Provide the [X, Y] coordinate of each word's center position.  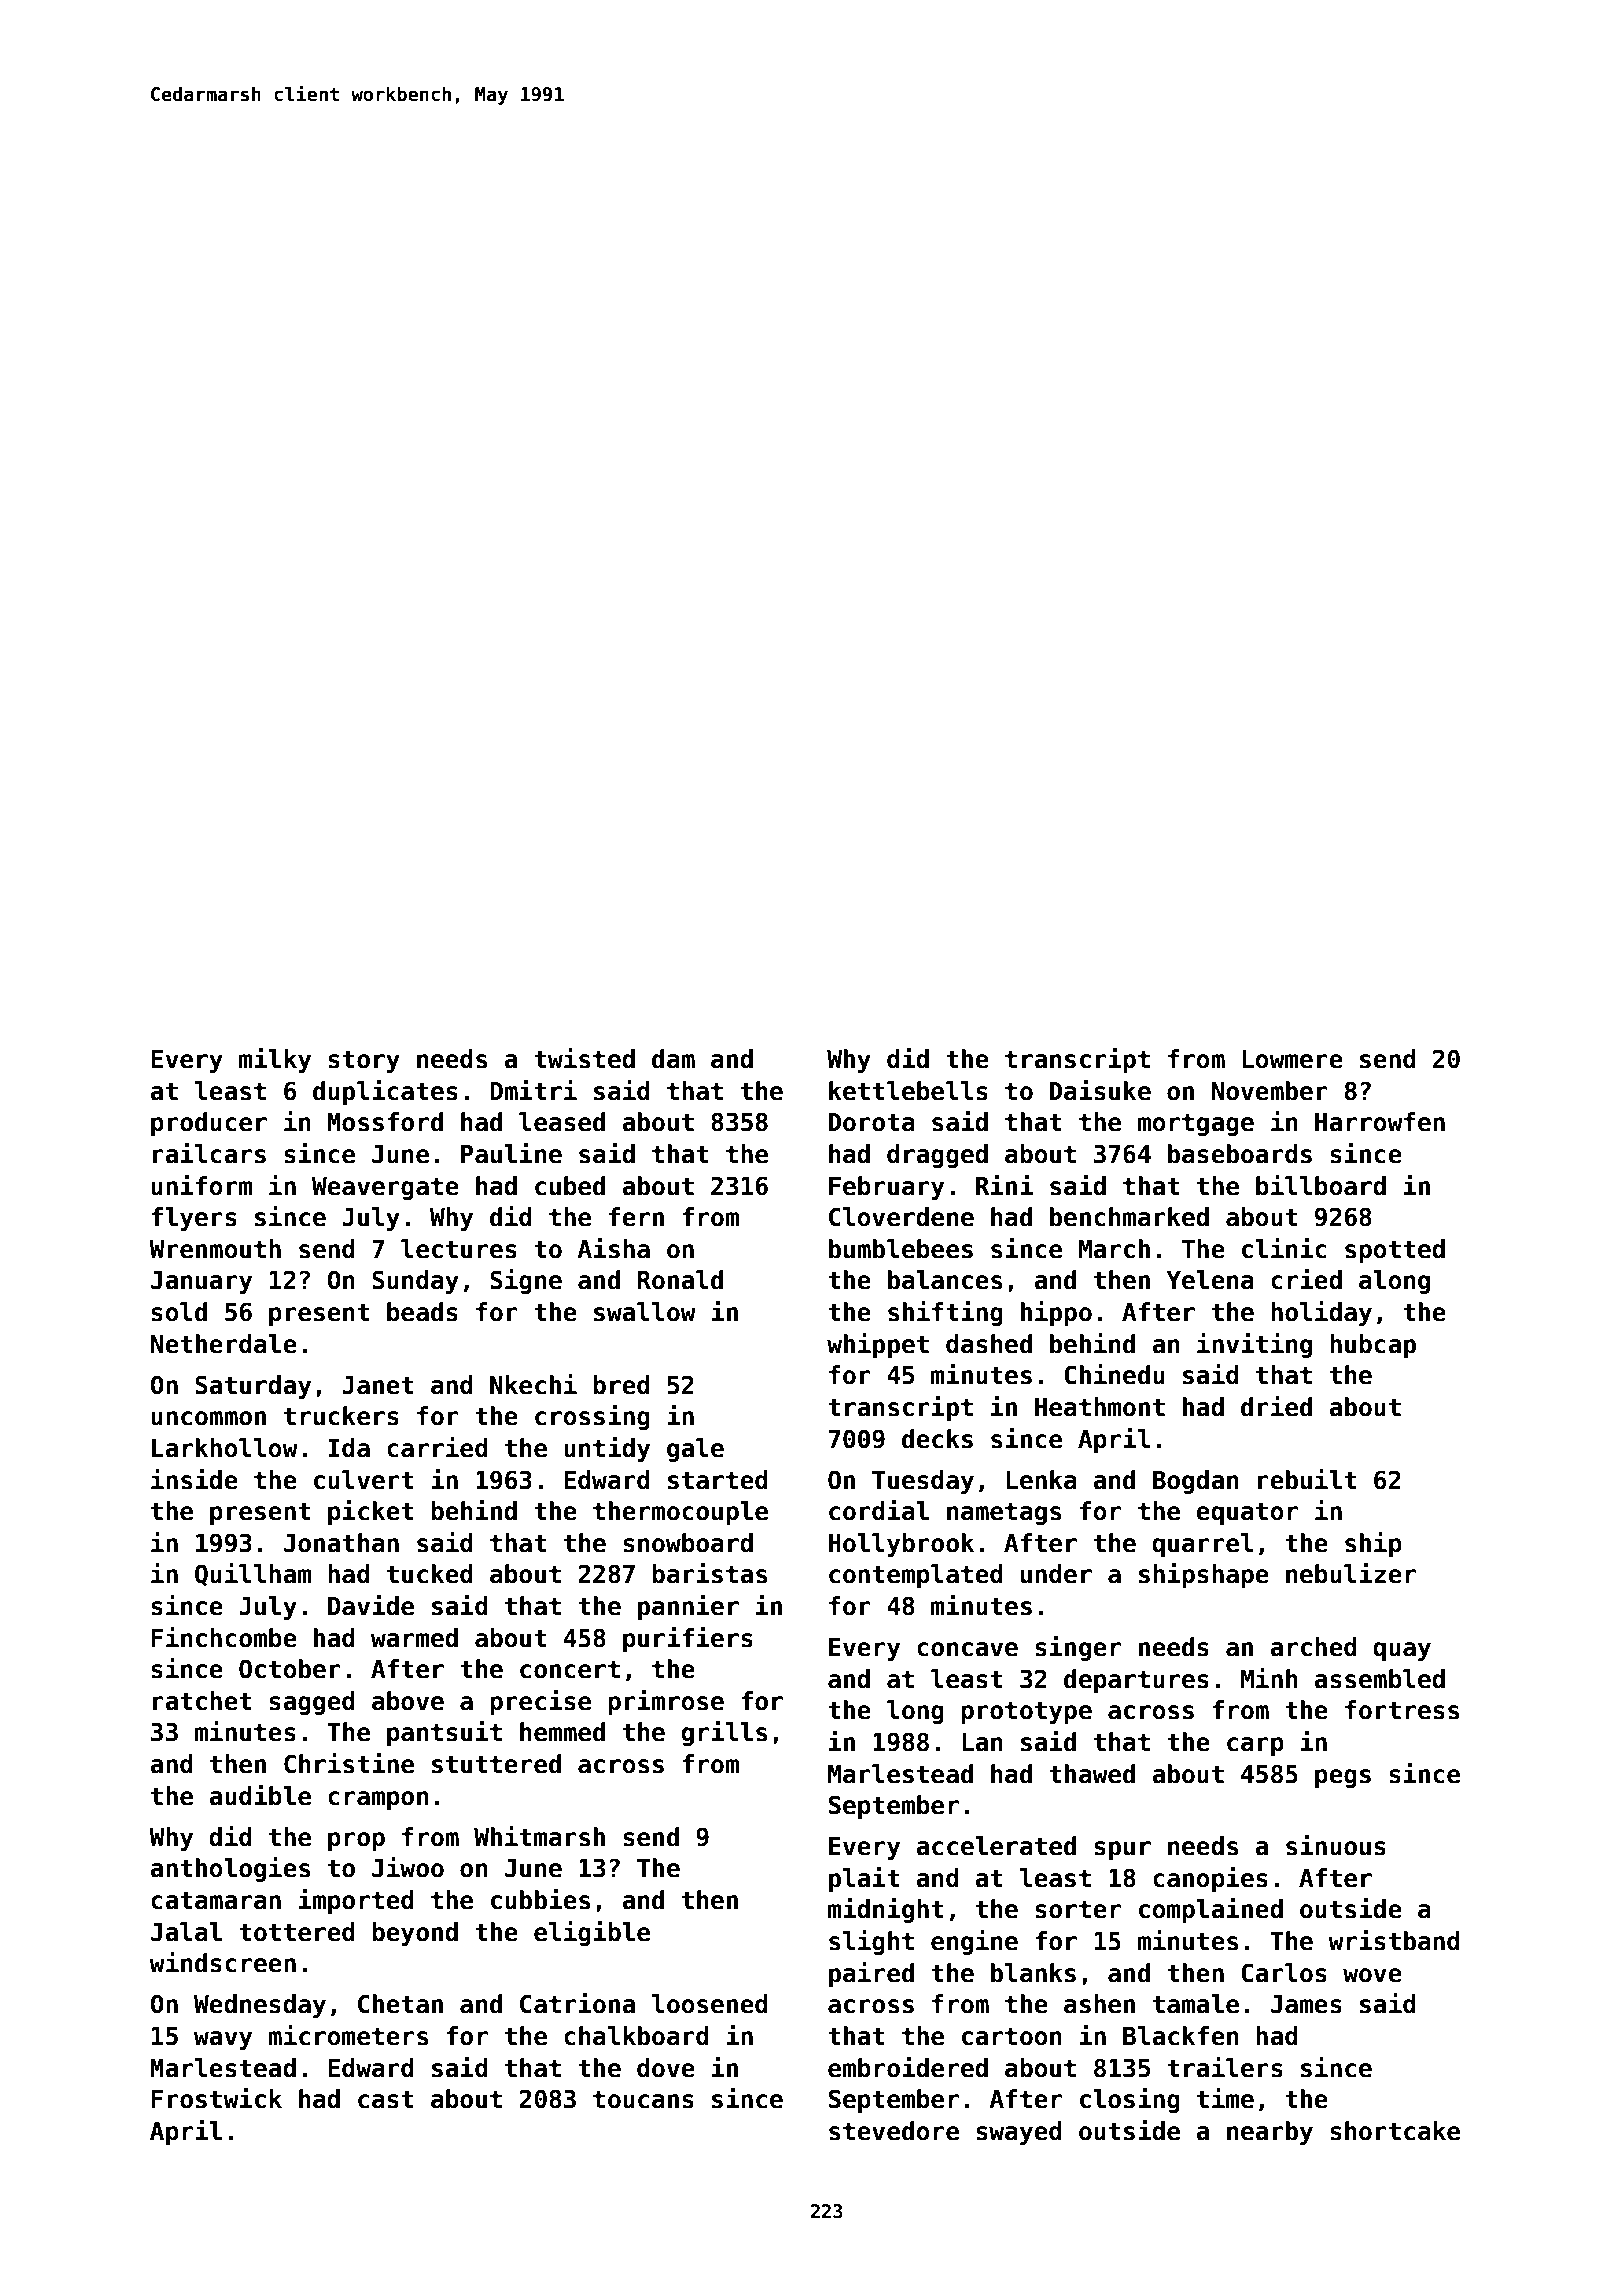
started [718, 1480]
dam [673, 1059]
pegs [1343, 1778]
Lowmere [1292, 1059]
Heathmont [1100, 1407]
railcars [209, 1153]
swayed [1019, 2133]
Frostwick [216, 2098]
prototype [1026, 1712]
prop [356, 1841]
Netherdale [224, 1344]
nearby [1270, 2133]
